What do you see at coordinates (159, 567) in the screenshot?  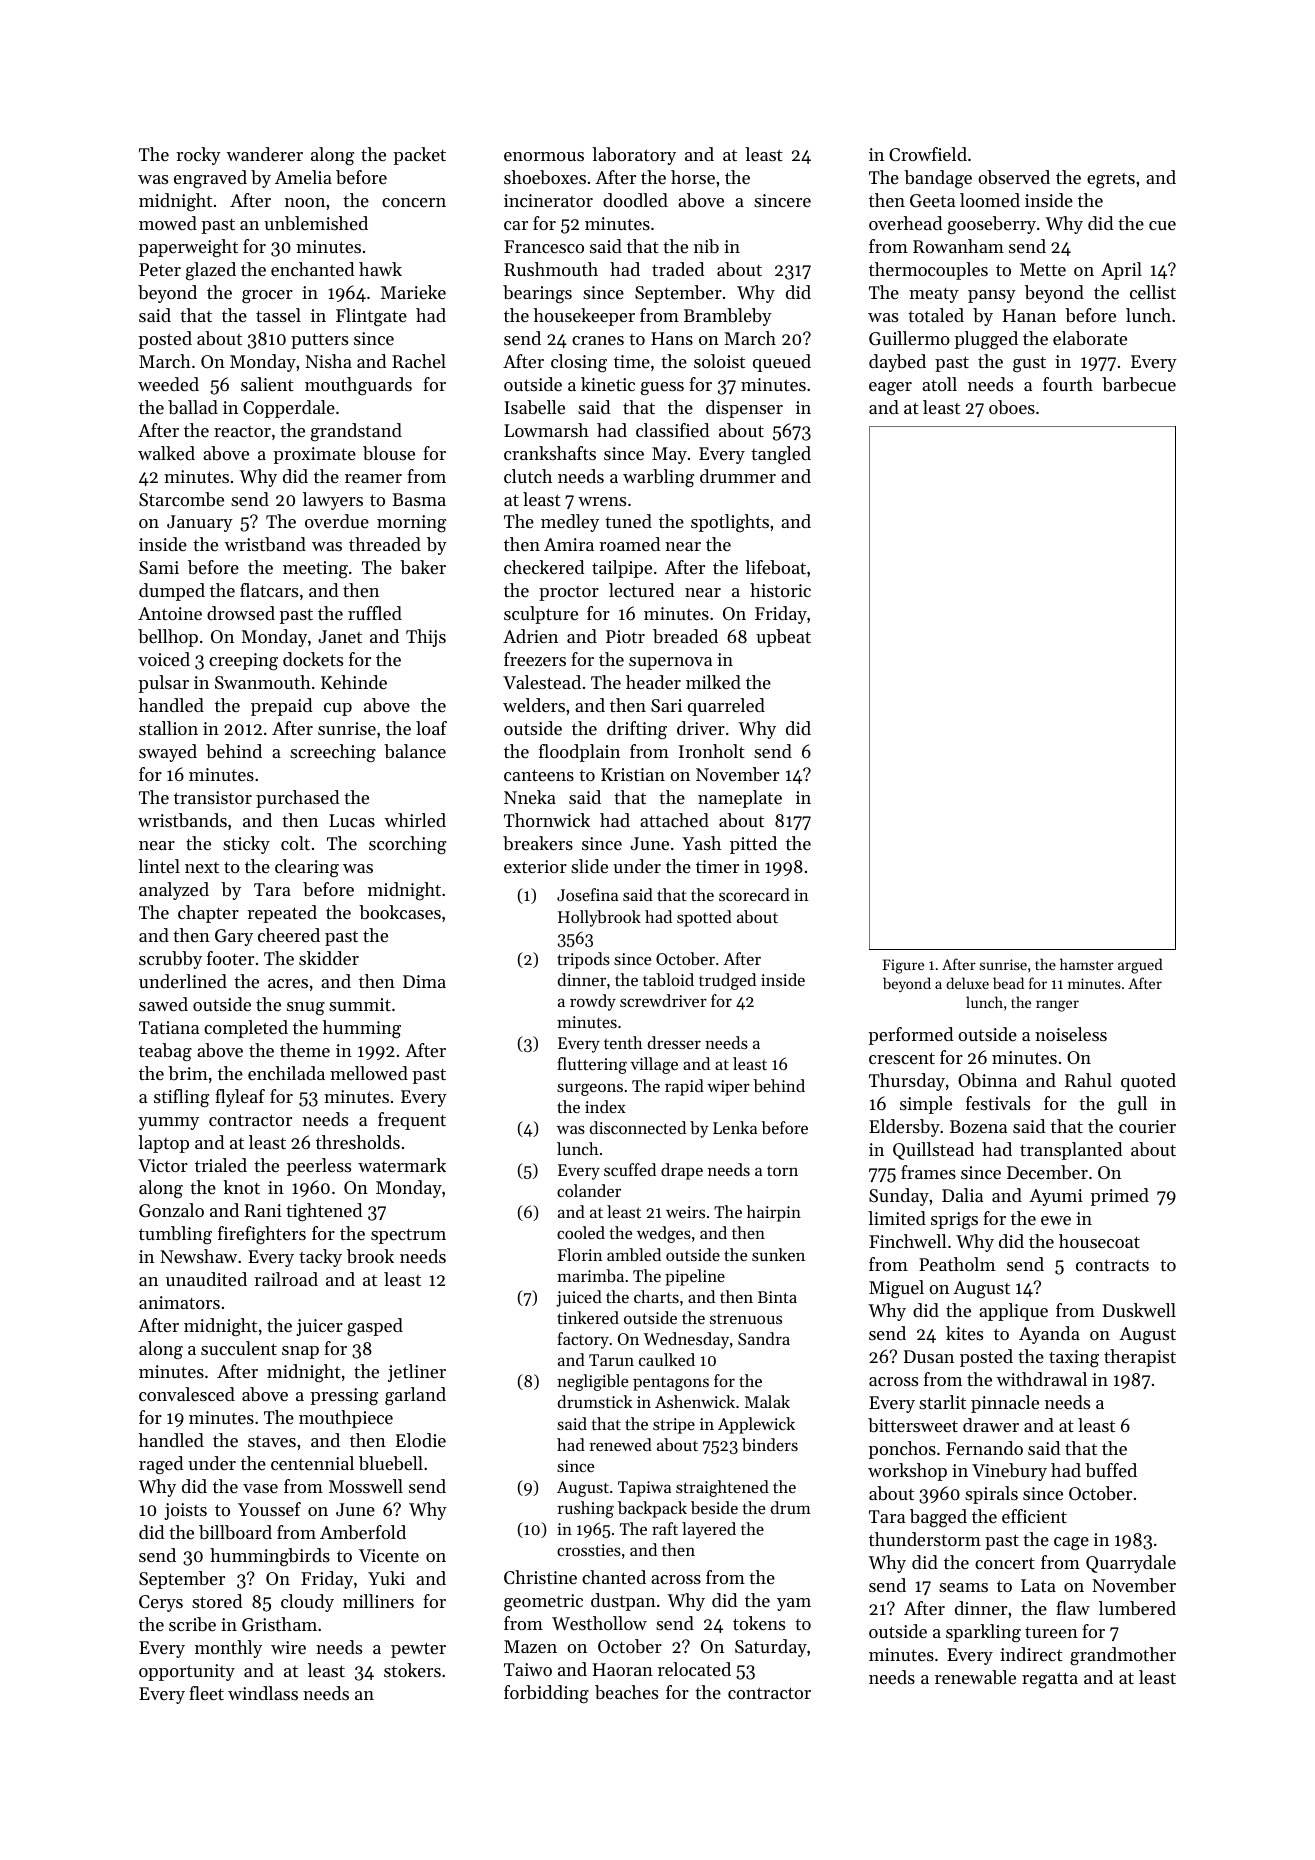 I see `Sami` at bounding box center [159, 567].
